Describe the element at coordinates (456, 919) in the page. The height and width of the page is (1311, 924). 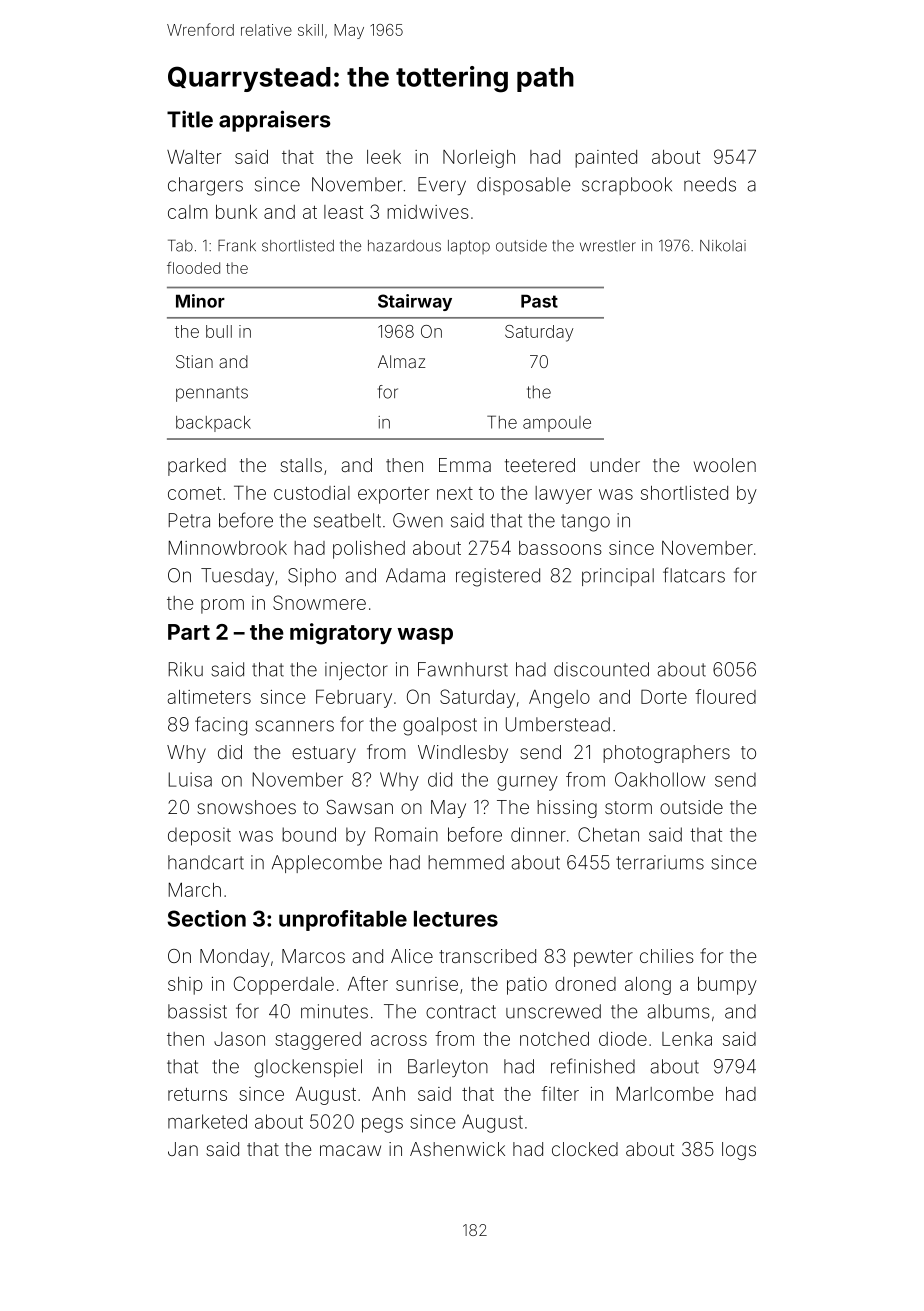
I see `lectures` at that location.
